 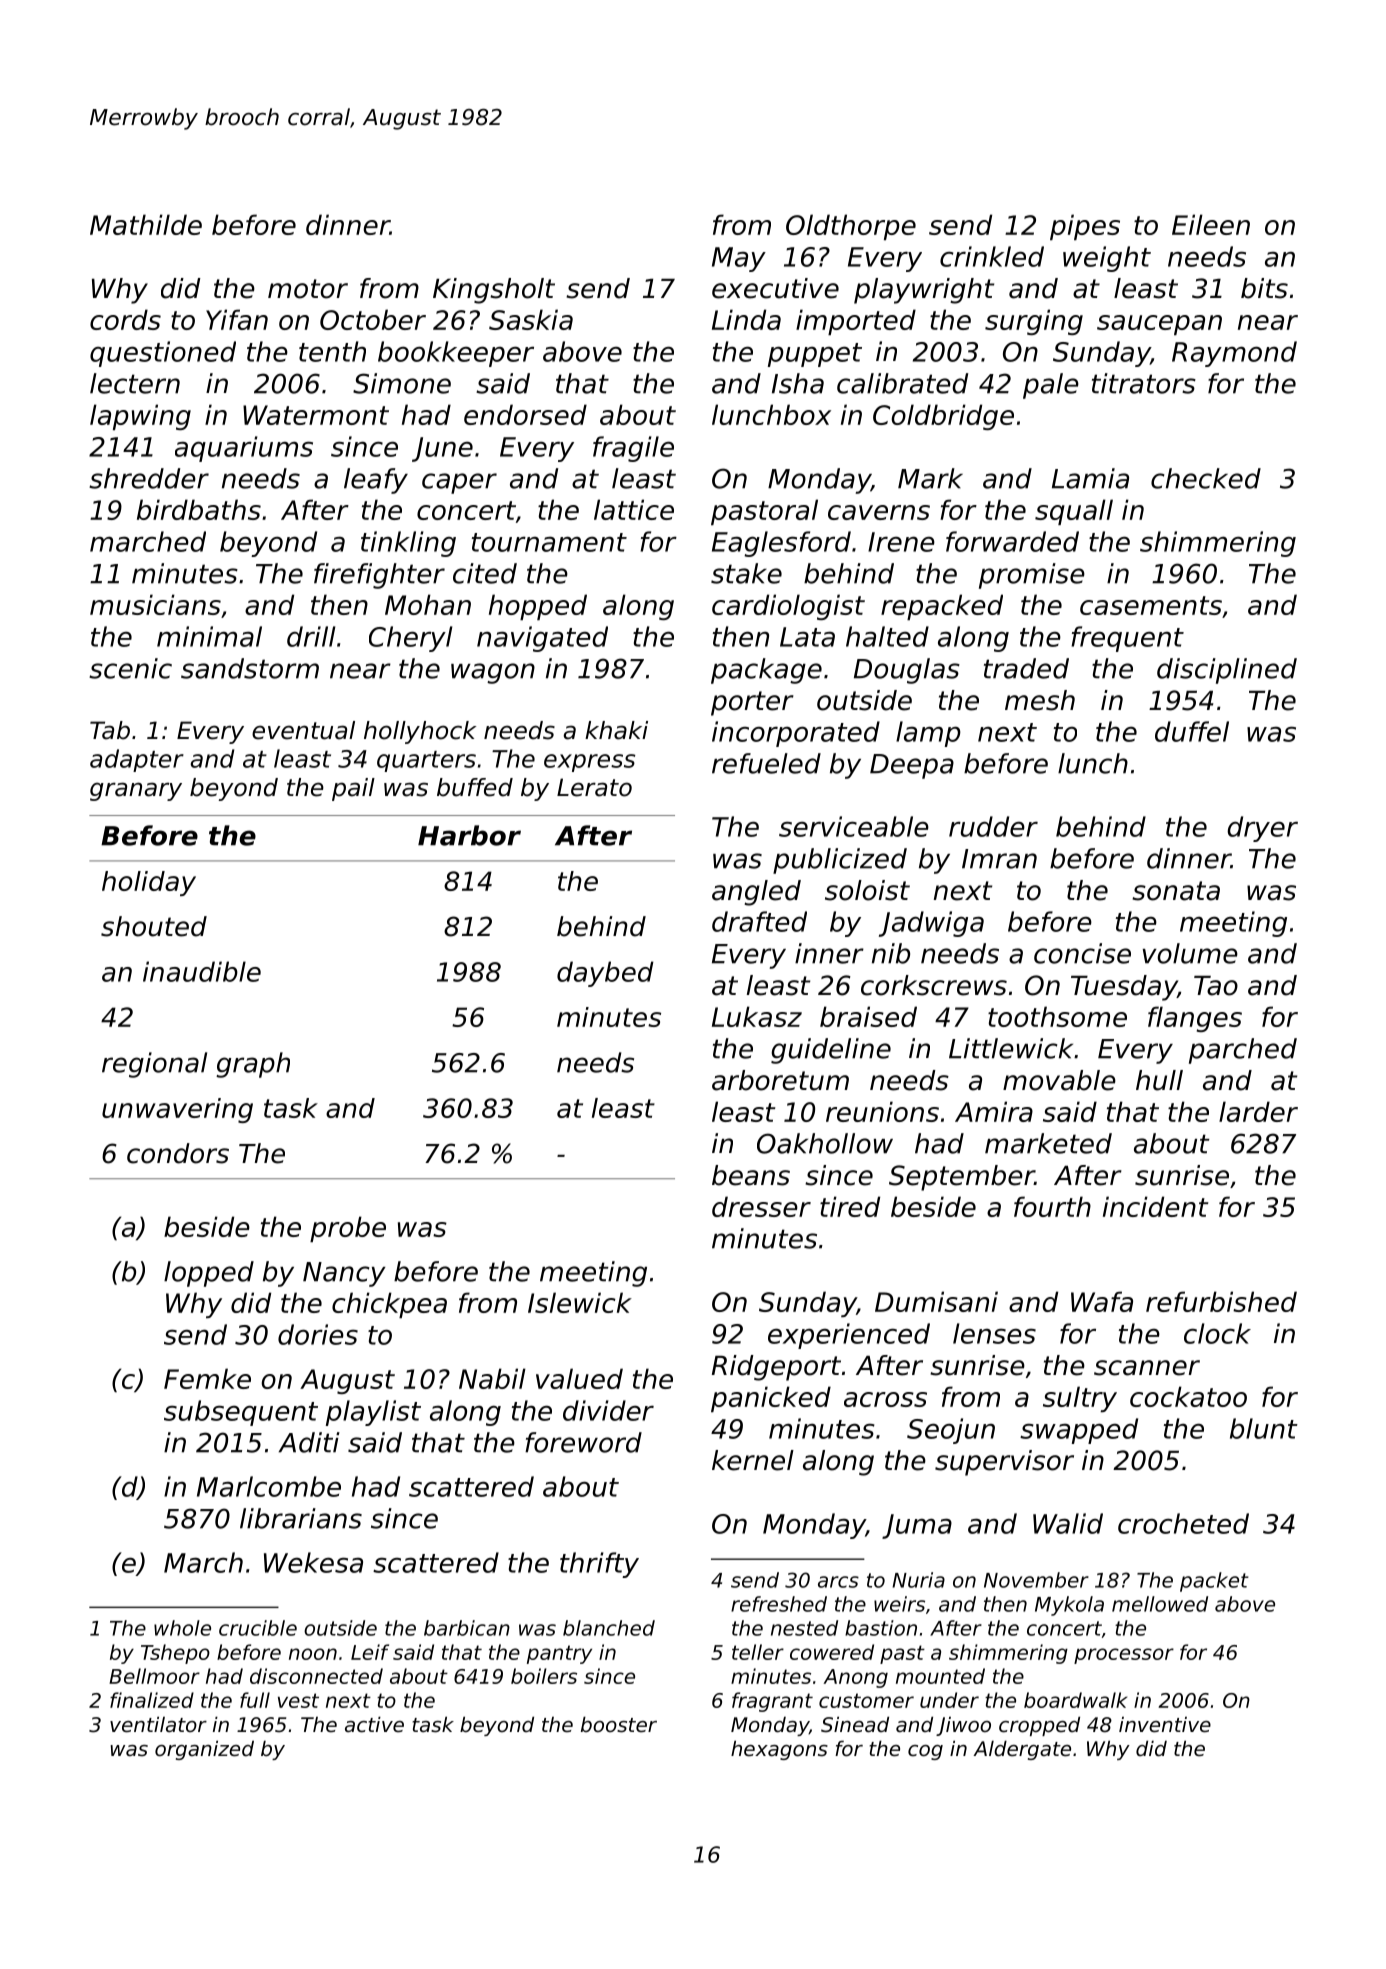 What do you see at coordinates (751, 1175) in the screenshot?
I see `beans` at bounding box center [751, 1175].
